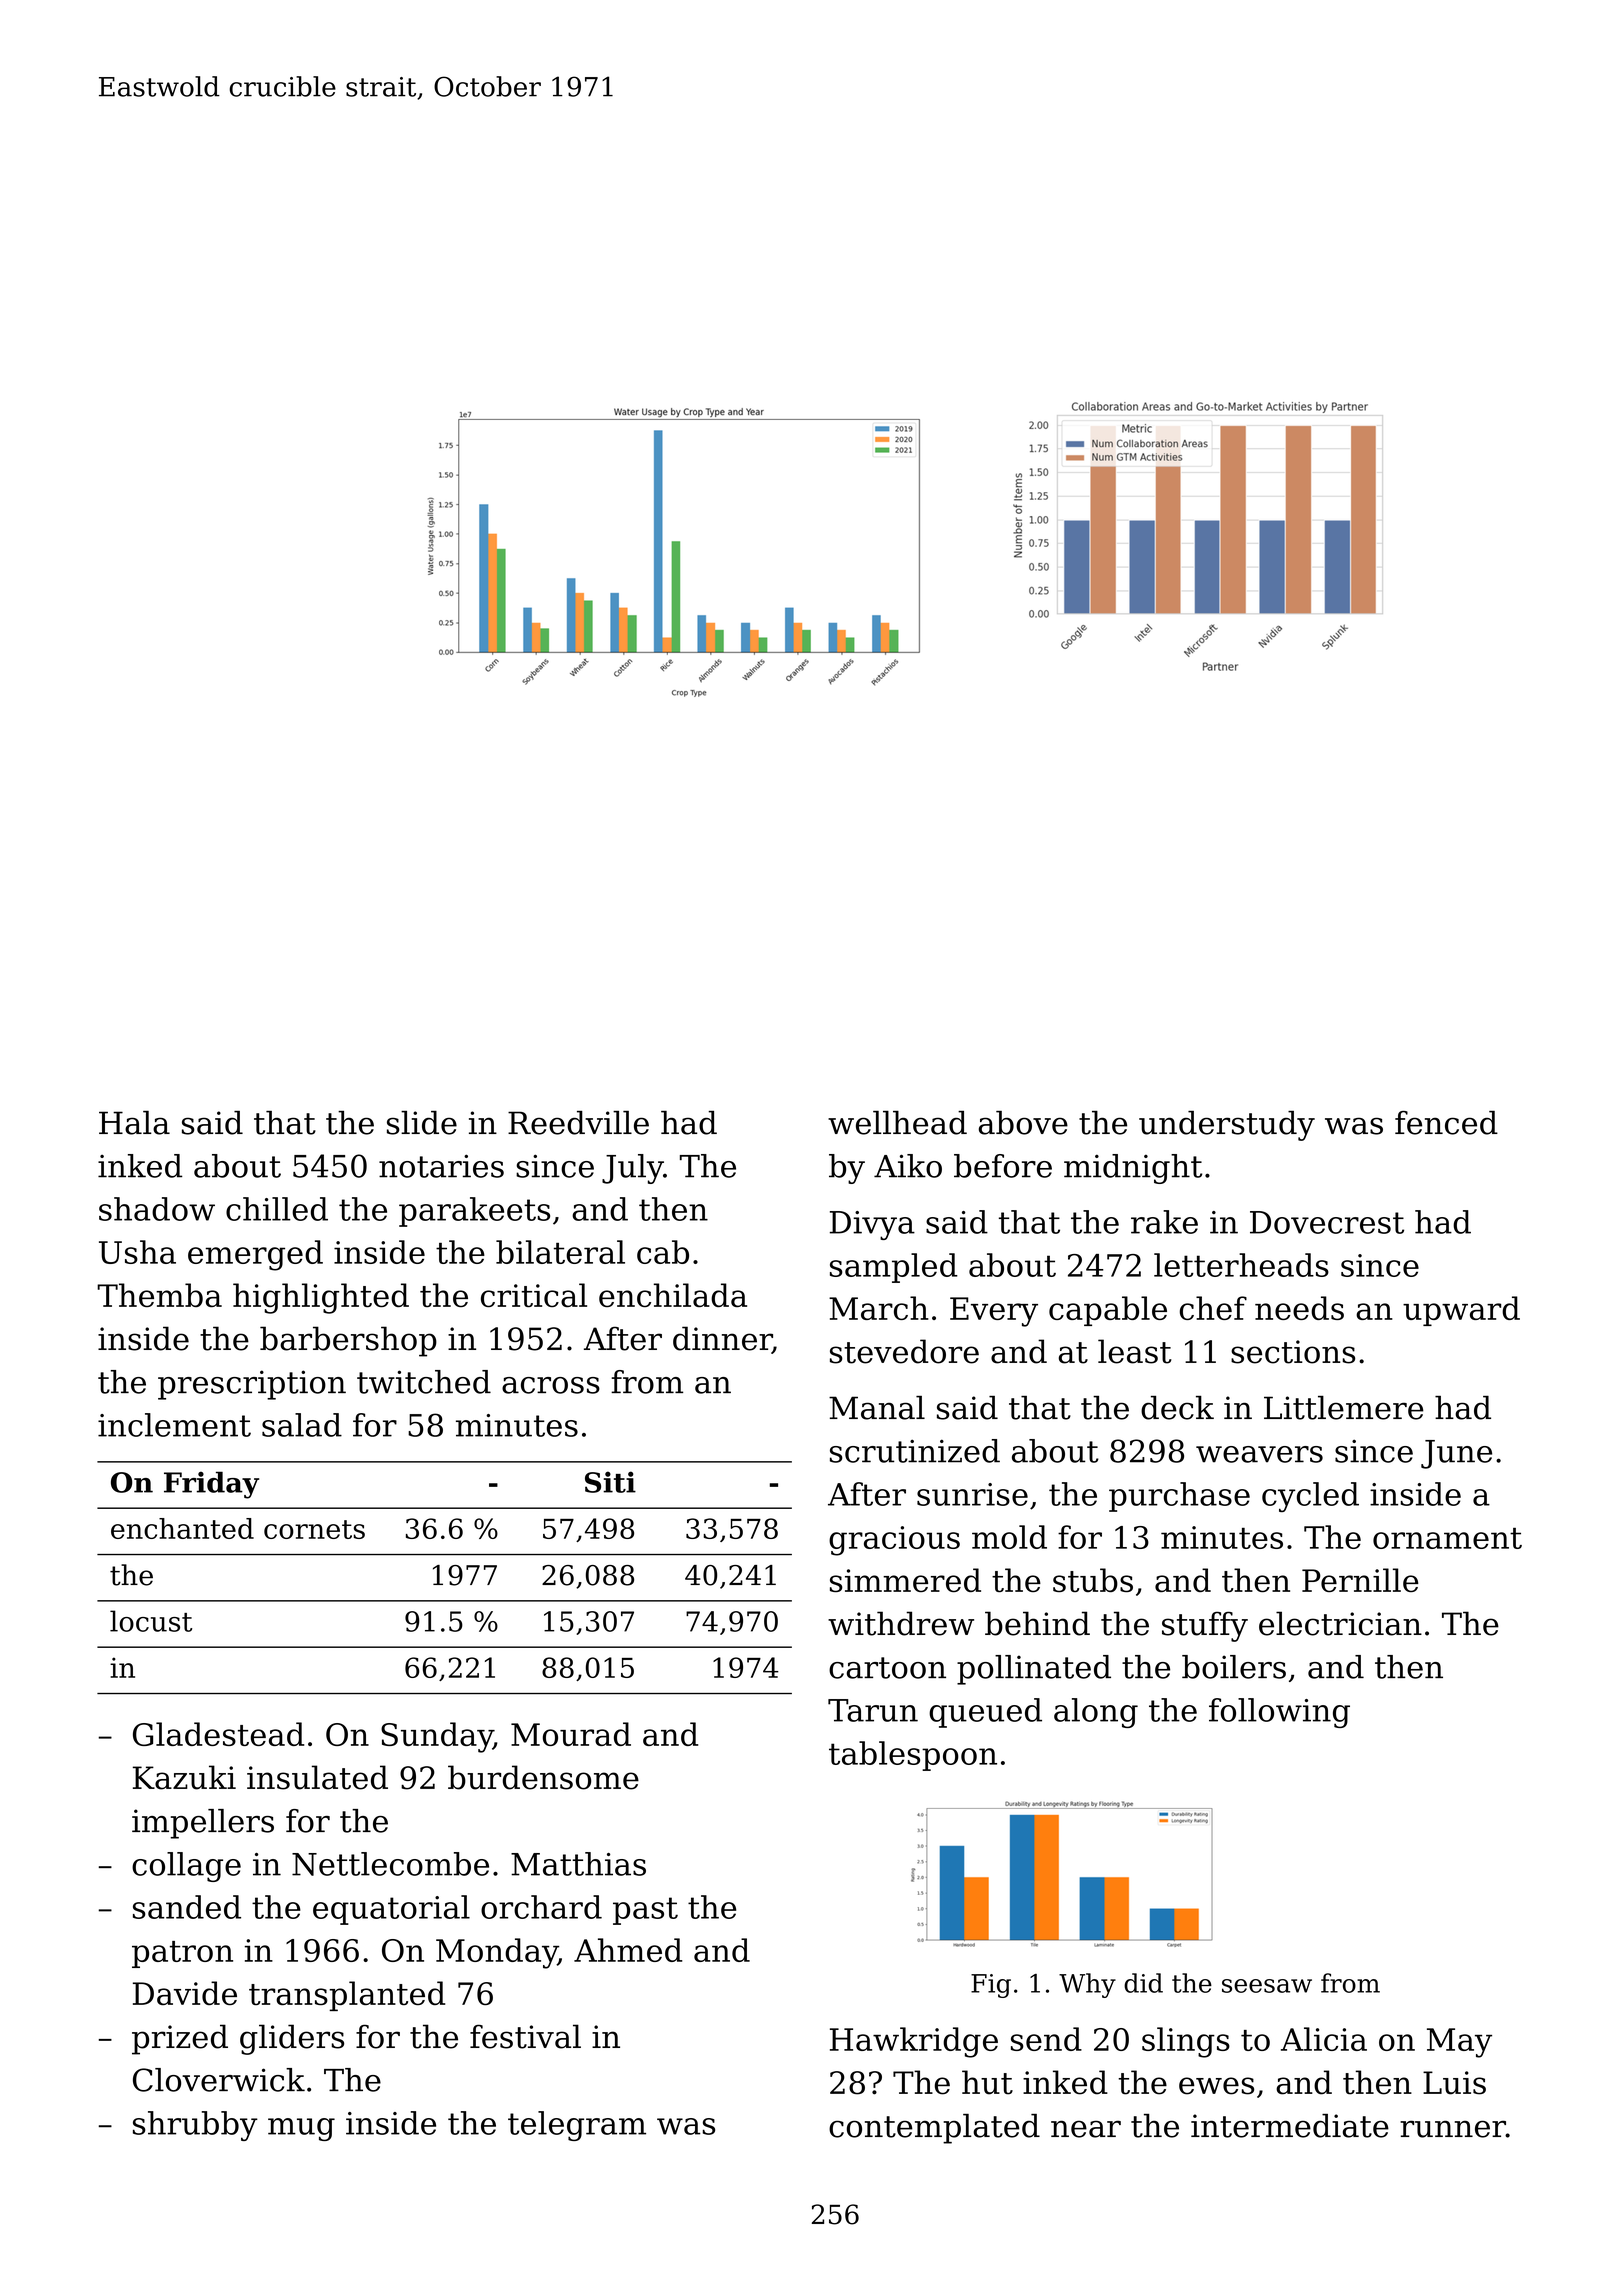 This screenshot has height=2292, width=1620. What do you see at coordinates (1009, 1537) in the screenshot?
I see `mold` at bounding box center [1009, 1537].
